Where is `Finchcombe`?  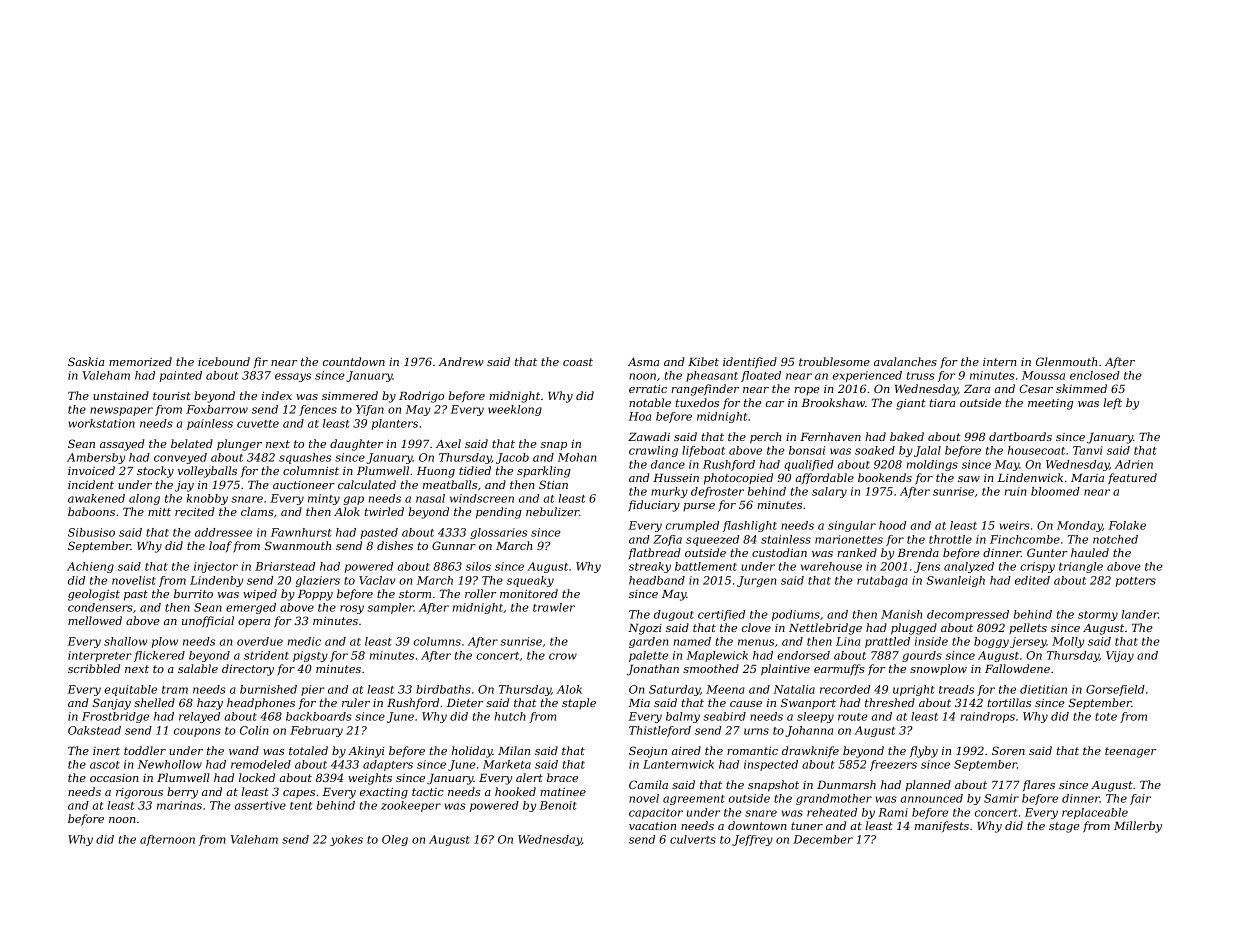 Finchcombe is located at coordinates (1025, 539).
